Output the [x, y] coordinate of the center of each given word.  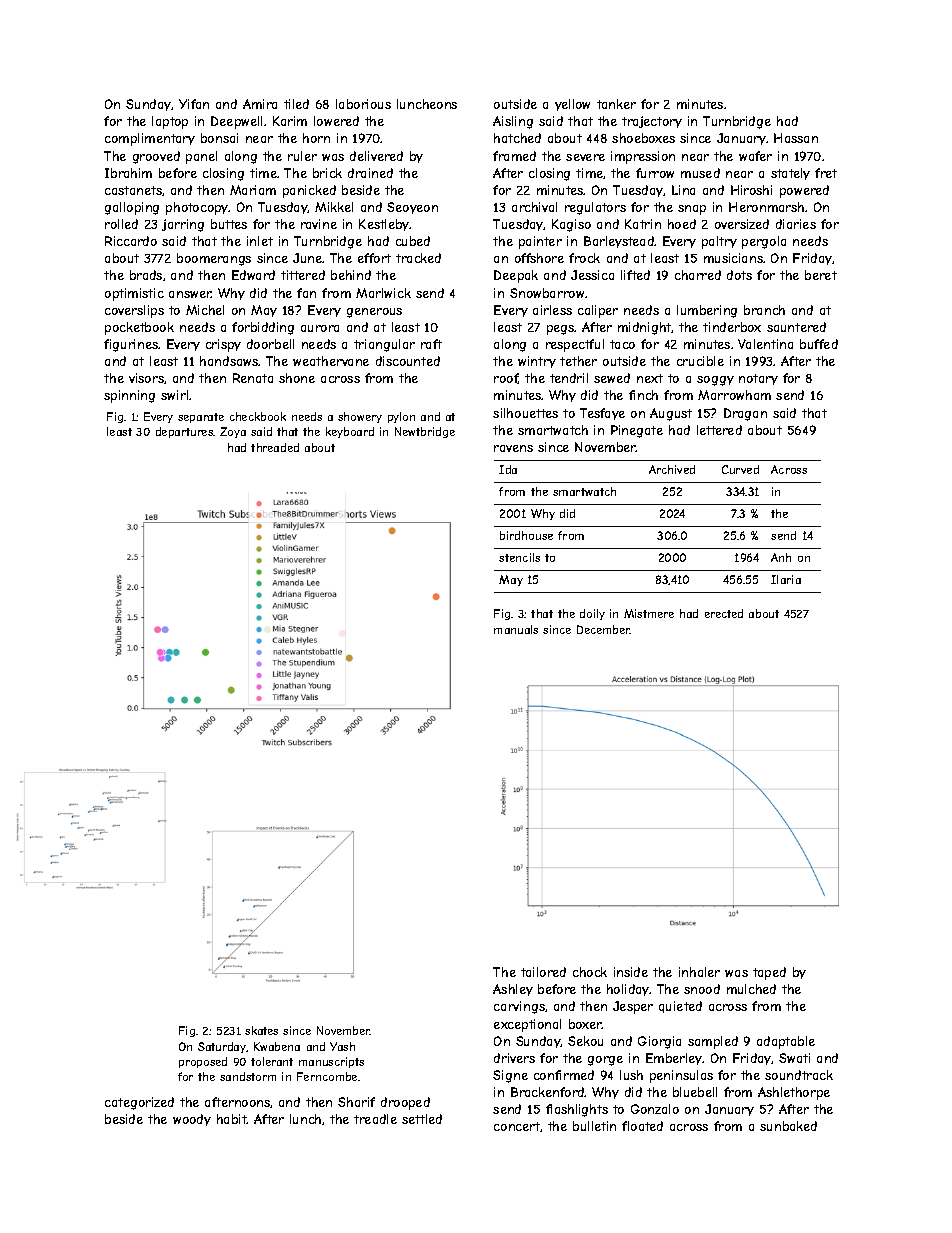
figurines [131, 345]
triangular [384, 345]
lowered [336, 121]
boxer [585, 1024]
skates [261, 1030]
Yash [342, 1046]
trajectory [652, 122]
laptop [170, 122]
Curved [740, 469]
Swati [794, 1058]
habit [232, 1119]
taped [769, 973]
